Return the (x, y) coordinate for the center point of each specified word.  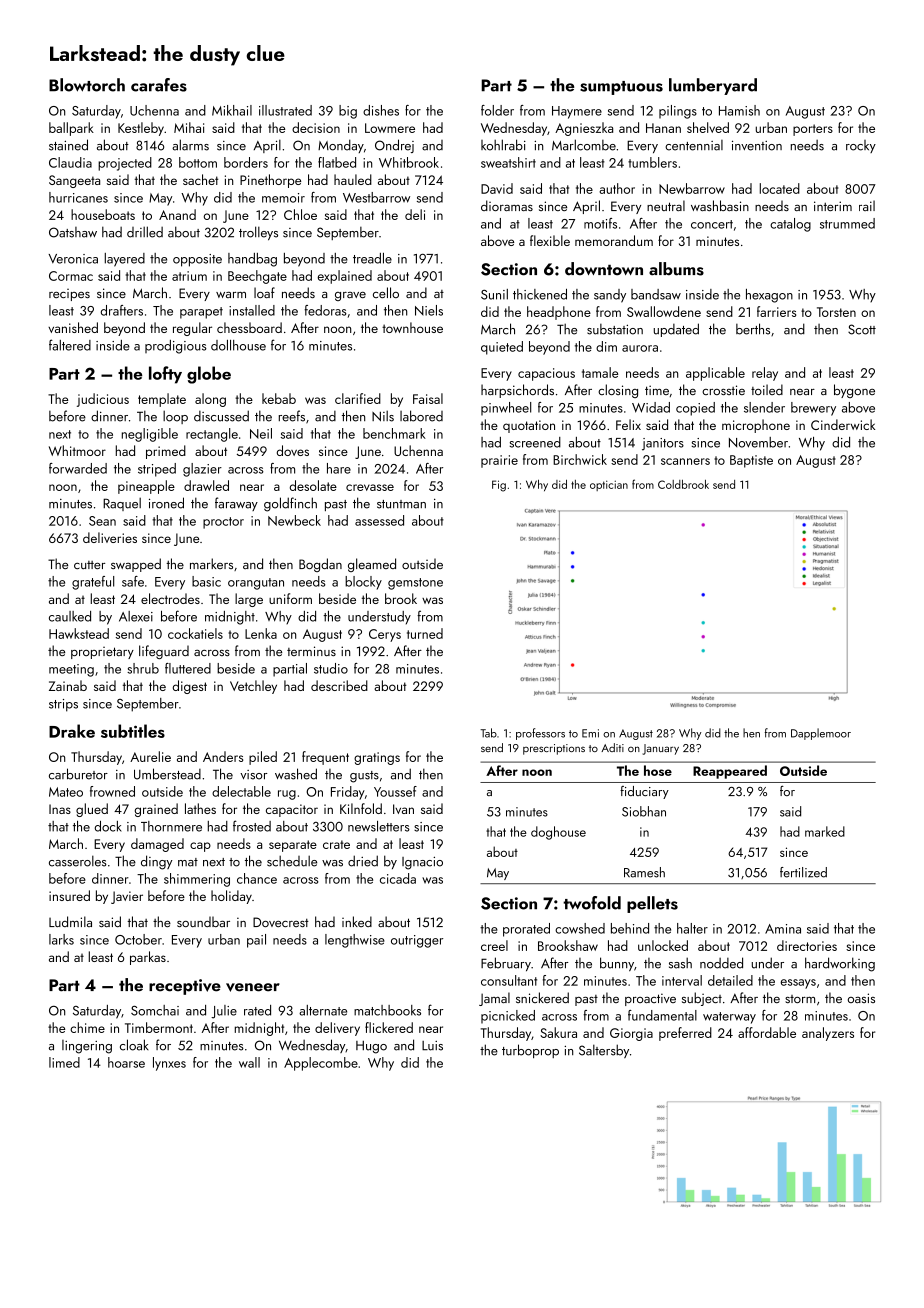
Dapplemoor (821, 734)
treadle (372, 258)
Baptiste (751, 461)
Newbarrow (692, 188)
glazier (202, 470)
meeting (71, 670)
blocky (363, 583)
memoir (283, 198)
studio (331, 668)
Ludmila (70, 921)
